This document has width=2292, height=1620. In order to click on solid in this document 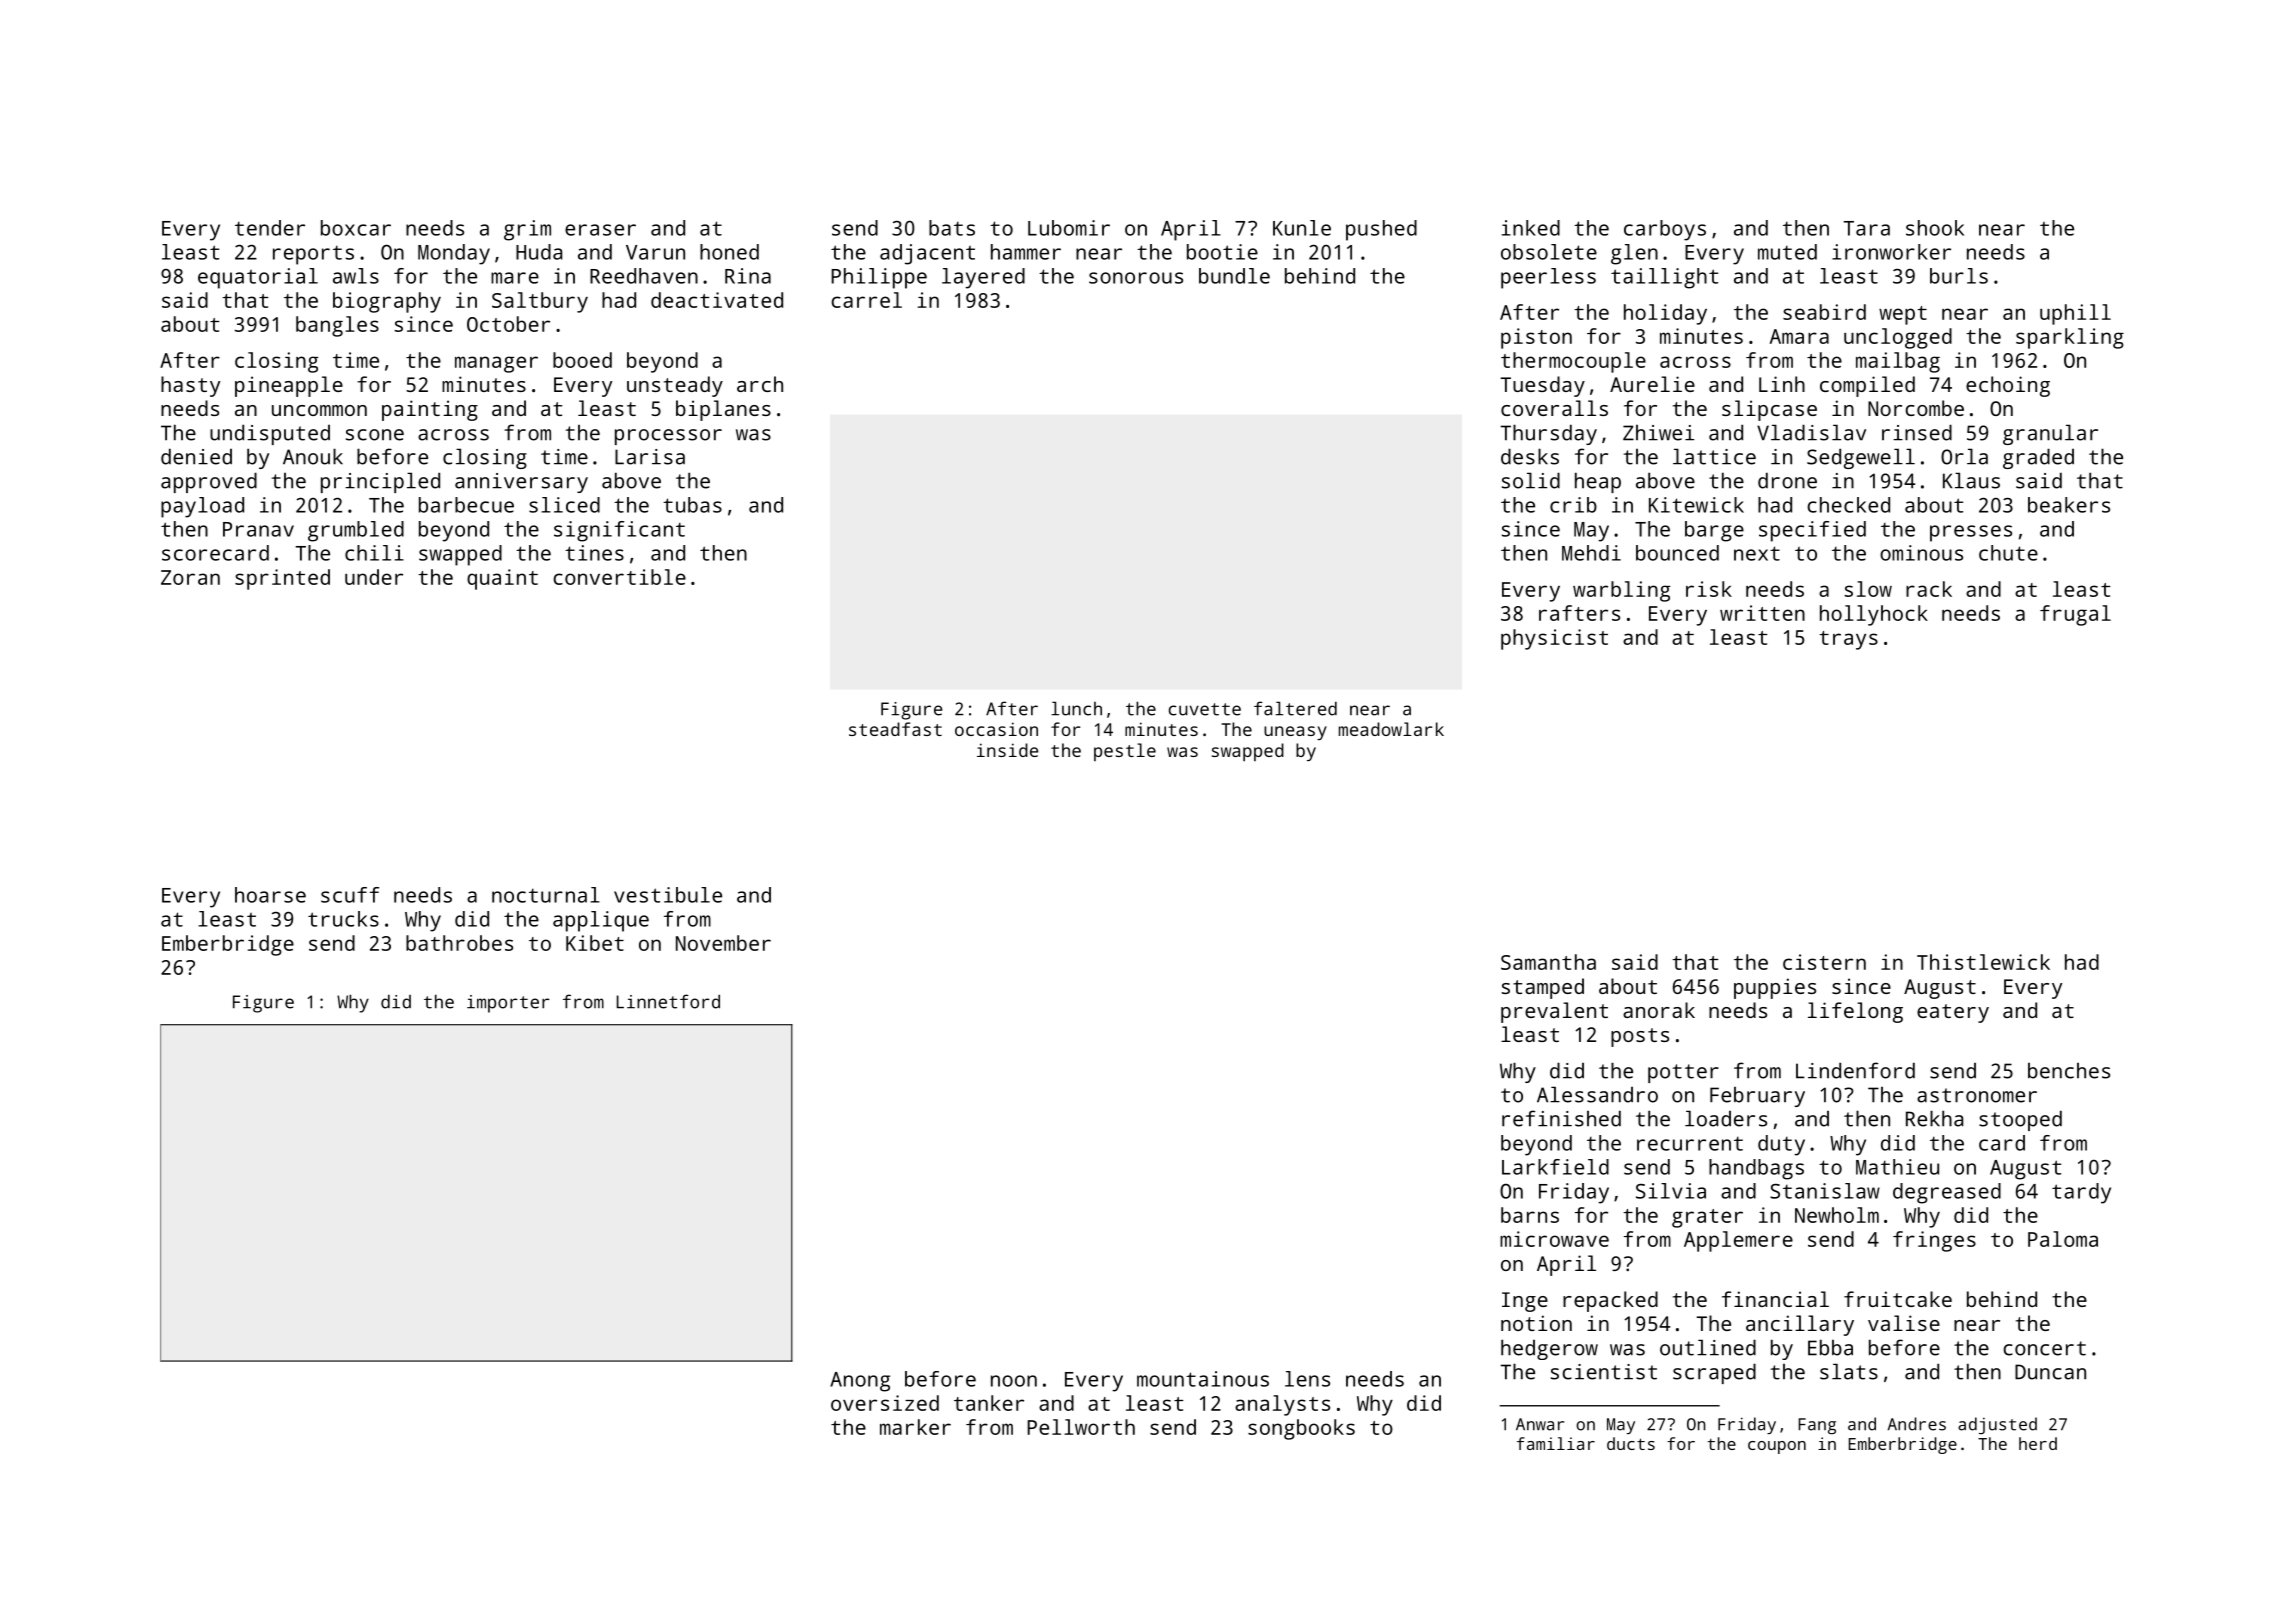, I will do `click(1531, 480)`.
